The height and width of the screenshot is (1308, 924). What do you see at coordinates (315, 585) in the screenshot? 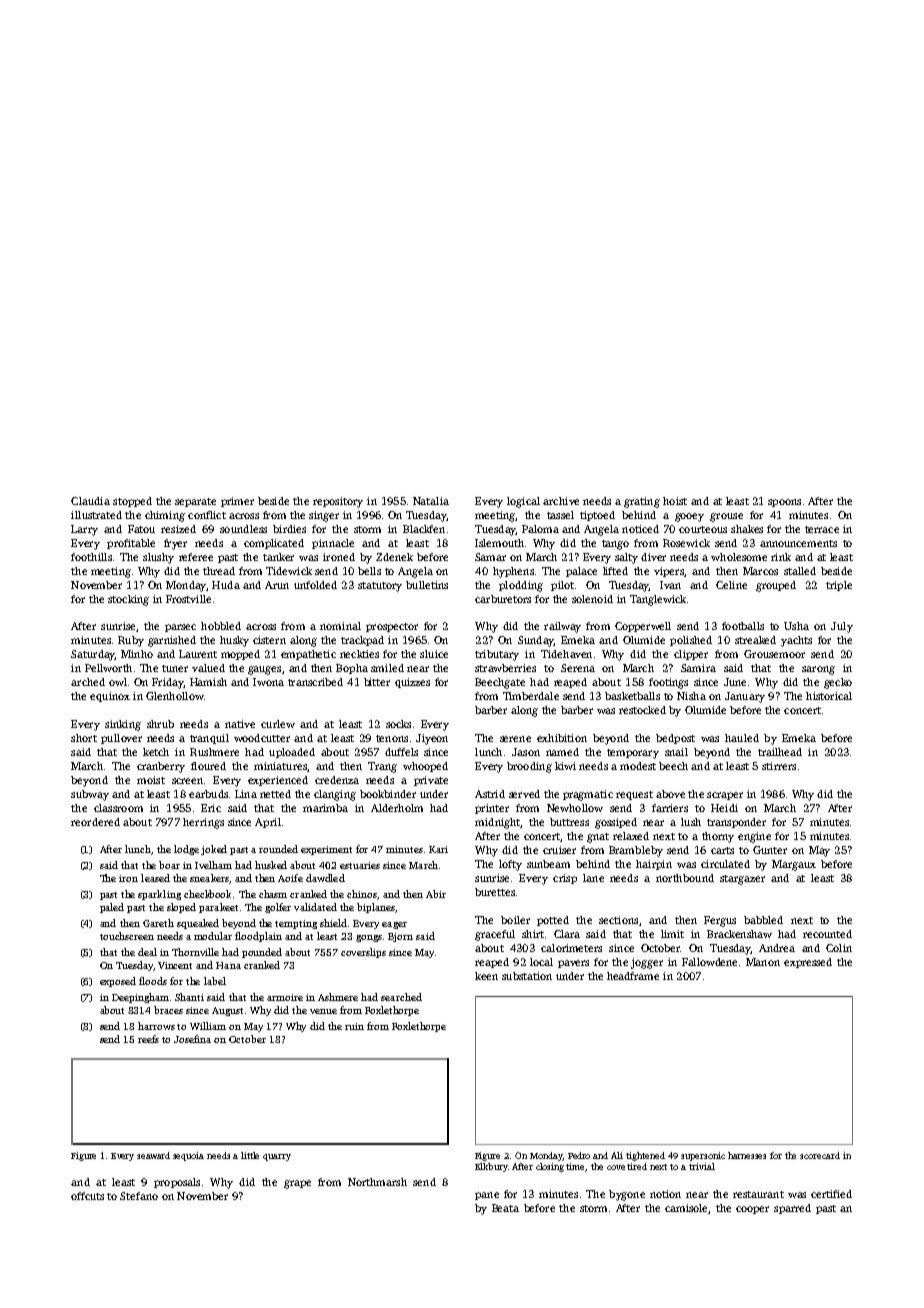
I see `unfolded` at bounding box center [315, 585].
